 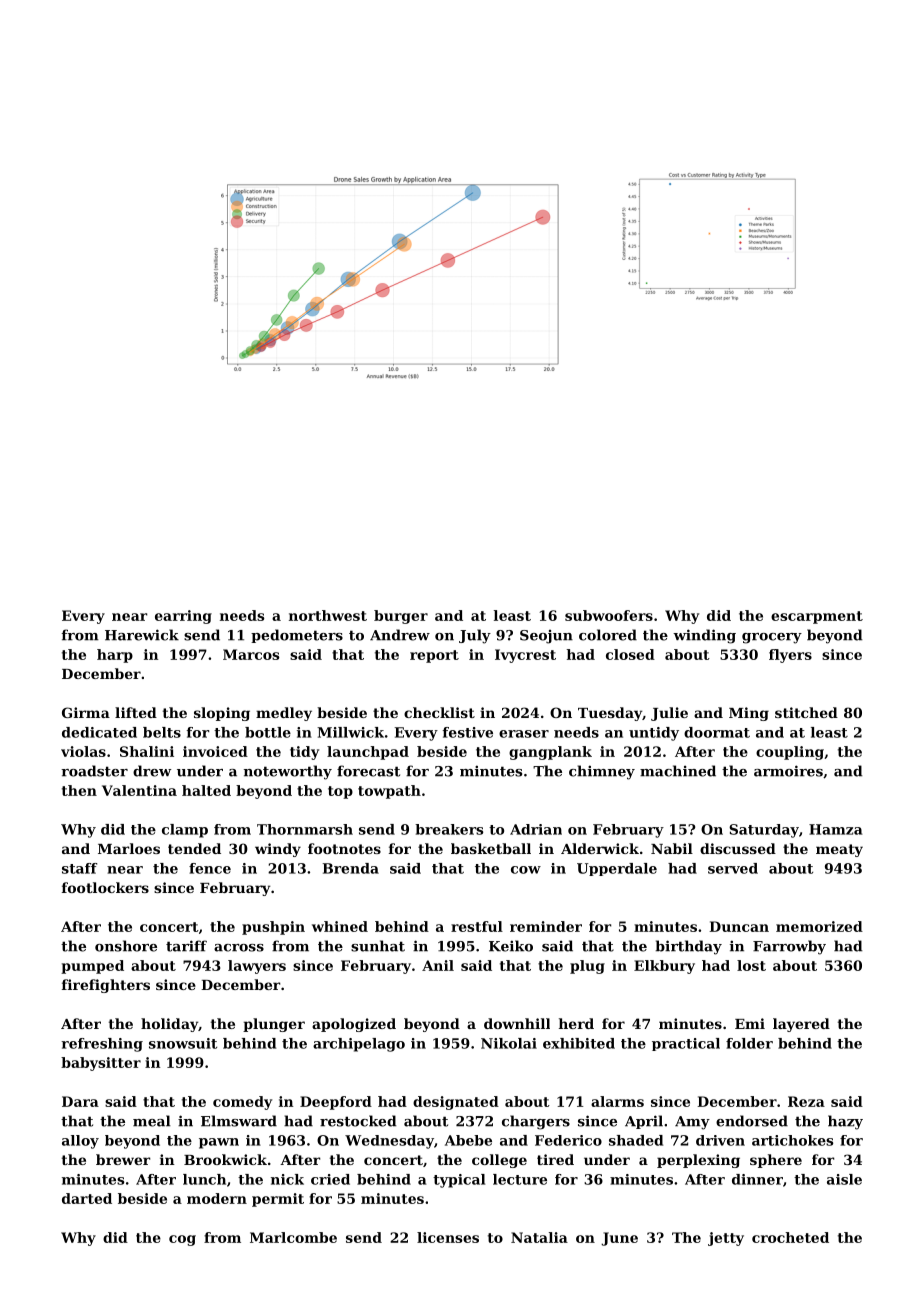 I want to click on towpath, so click(x=389, y=792).
